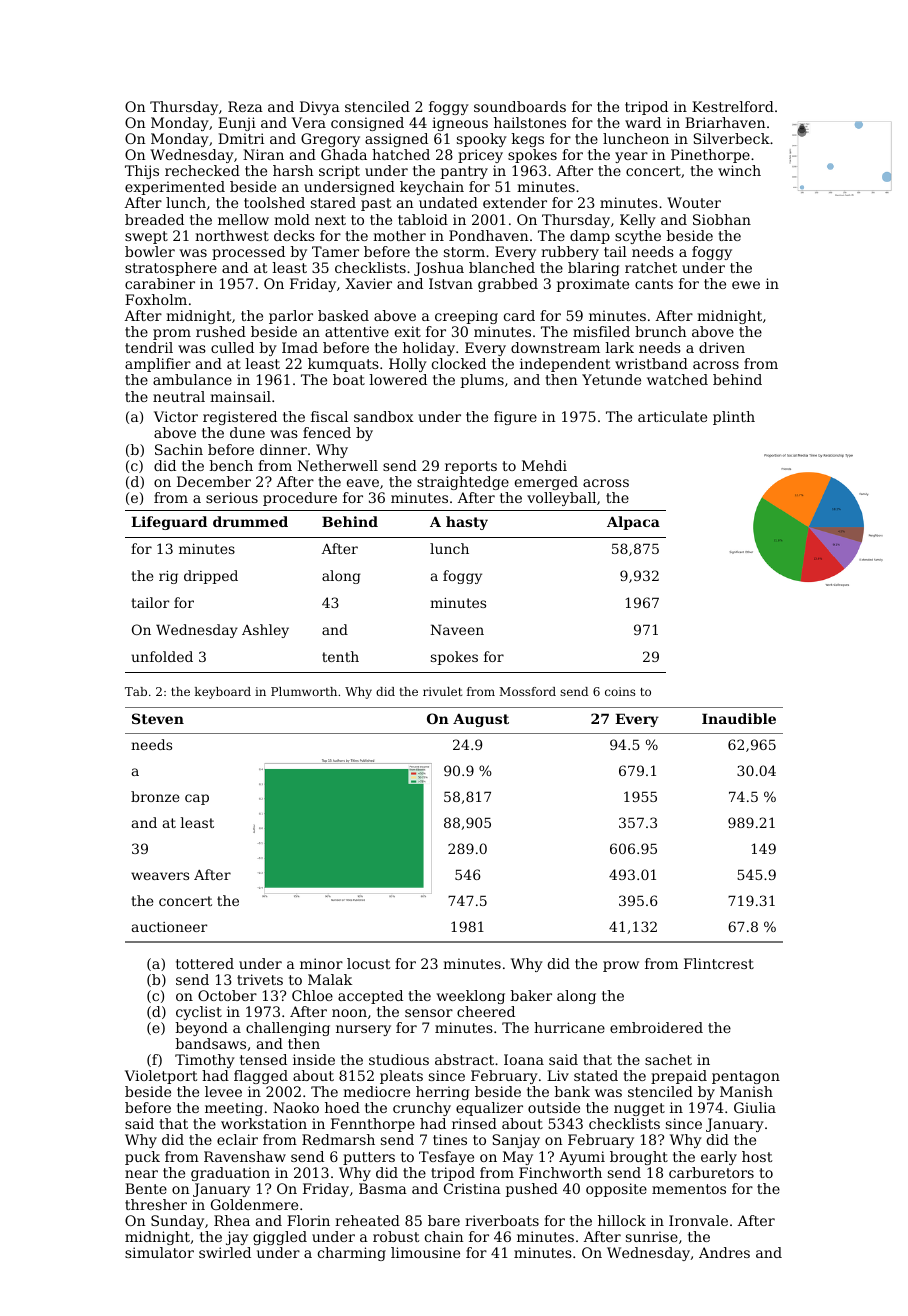  Describe the element at coordinates (401, 154) in the screenshot. I see `hatched` at that location.
